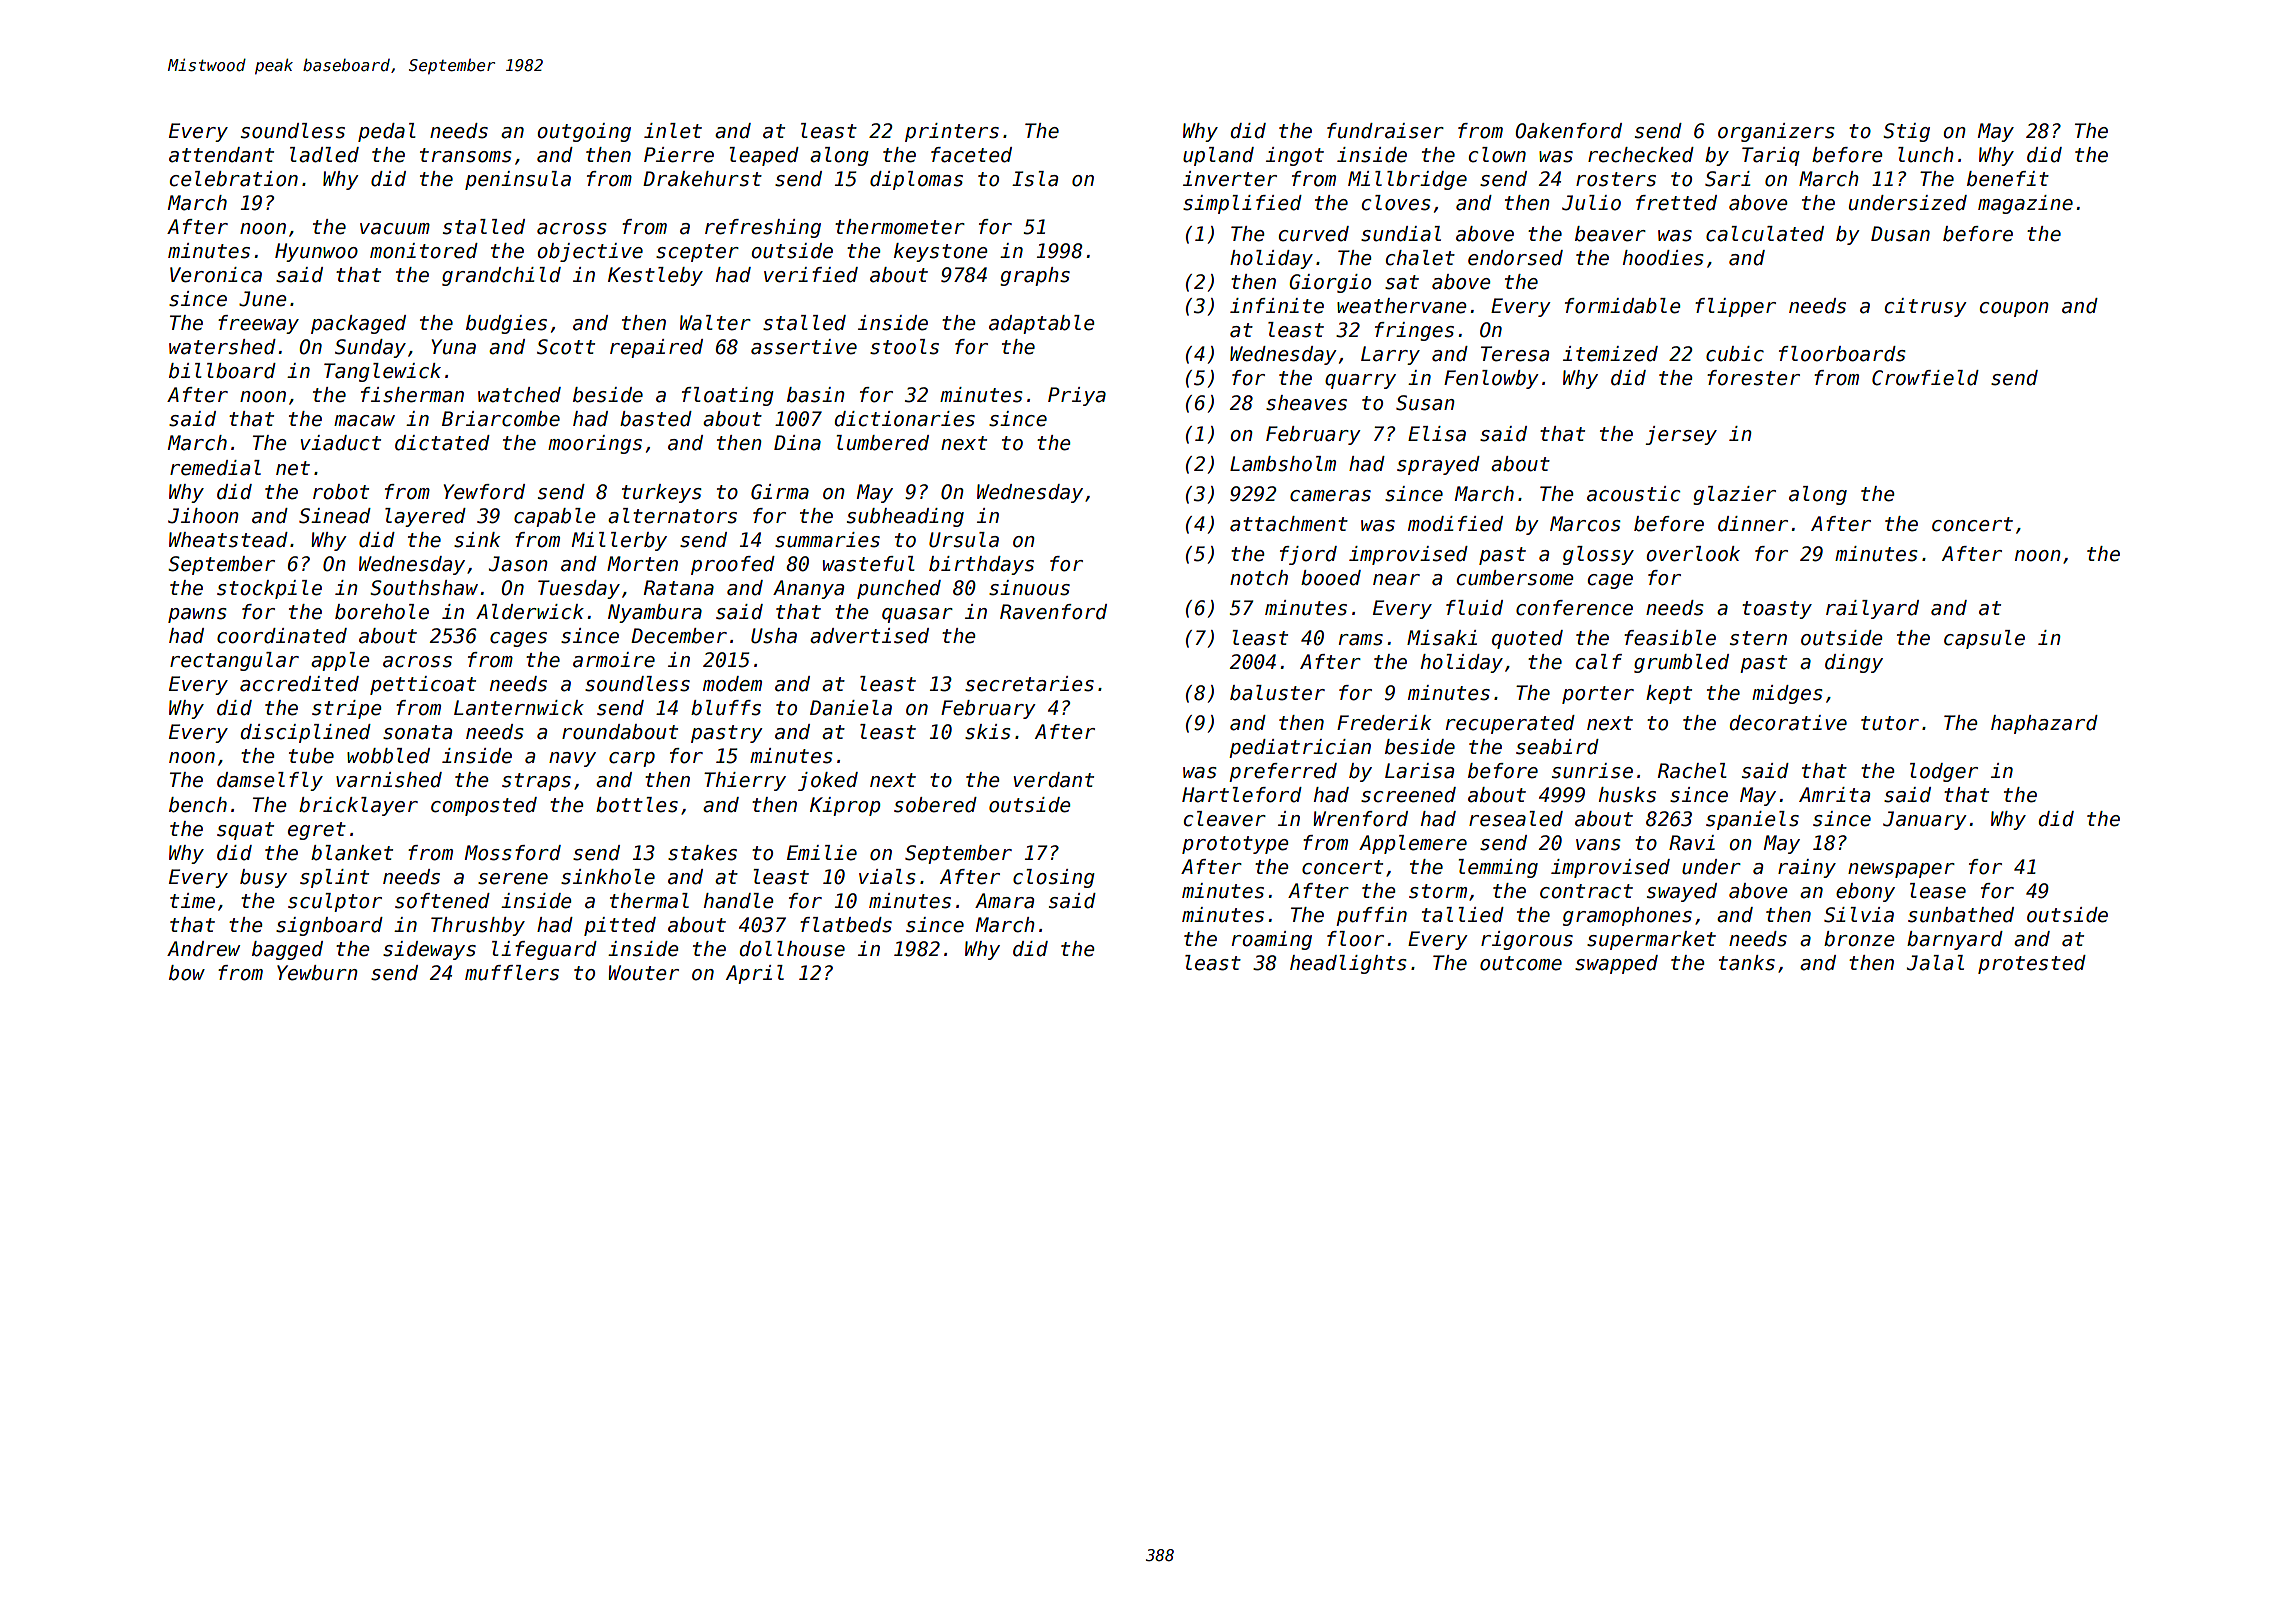  What do you see at coordinates (1906, 132) in the image?
I see `Stig` at bounding box center [1906, 132].
